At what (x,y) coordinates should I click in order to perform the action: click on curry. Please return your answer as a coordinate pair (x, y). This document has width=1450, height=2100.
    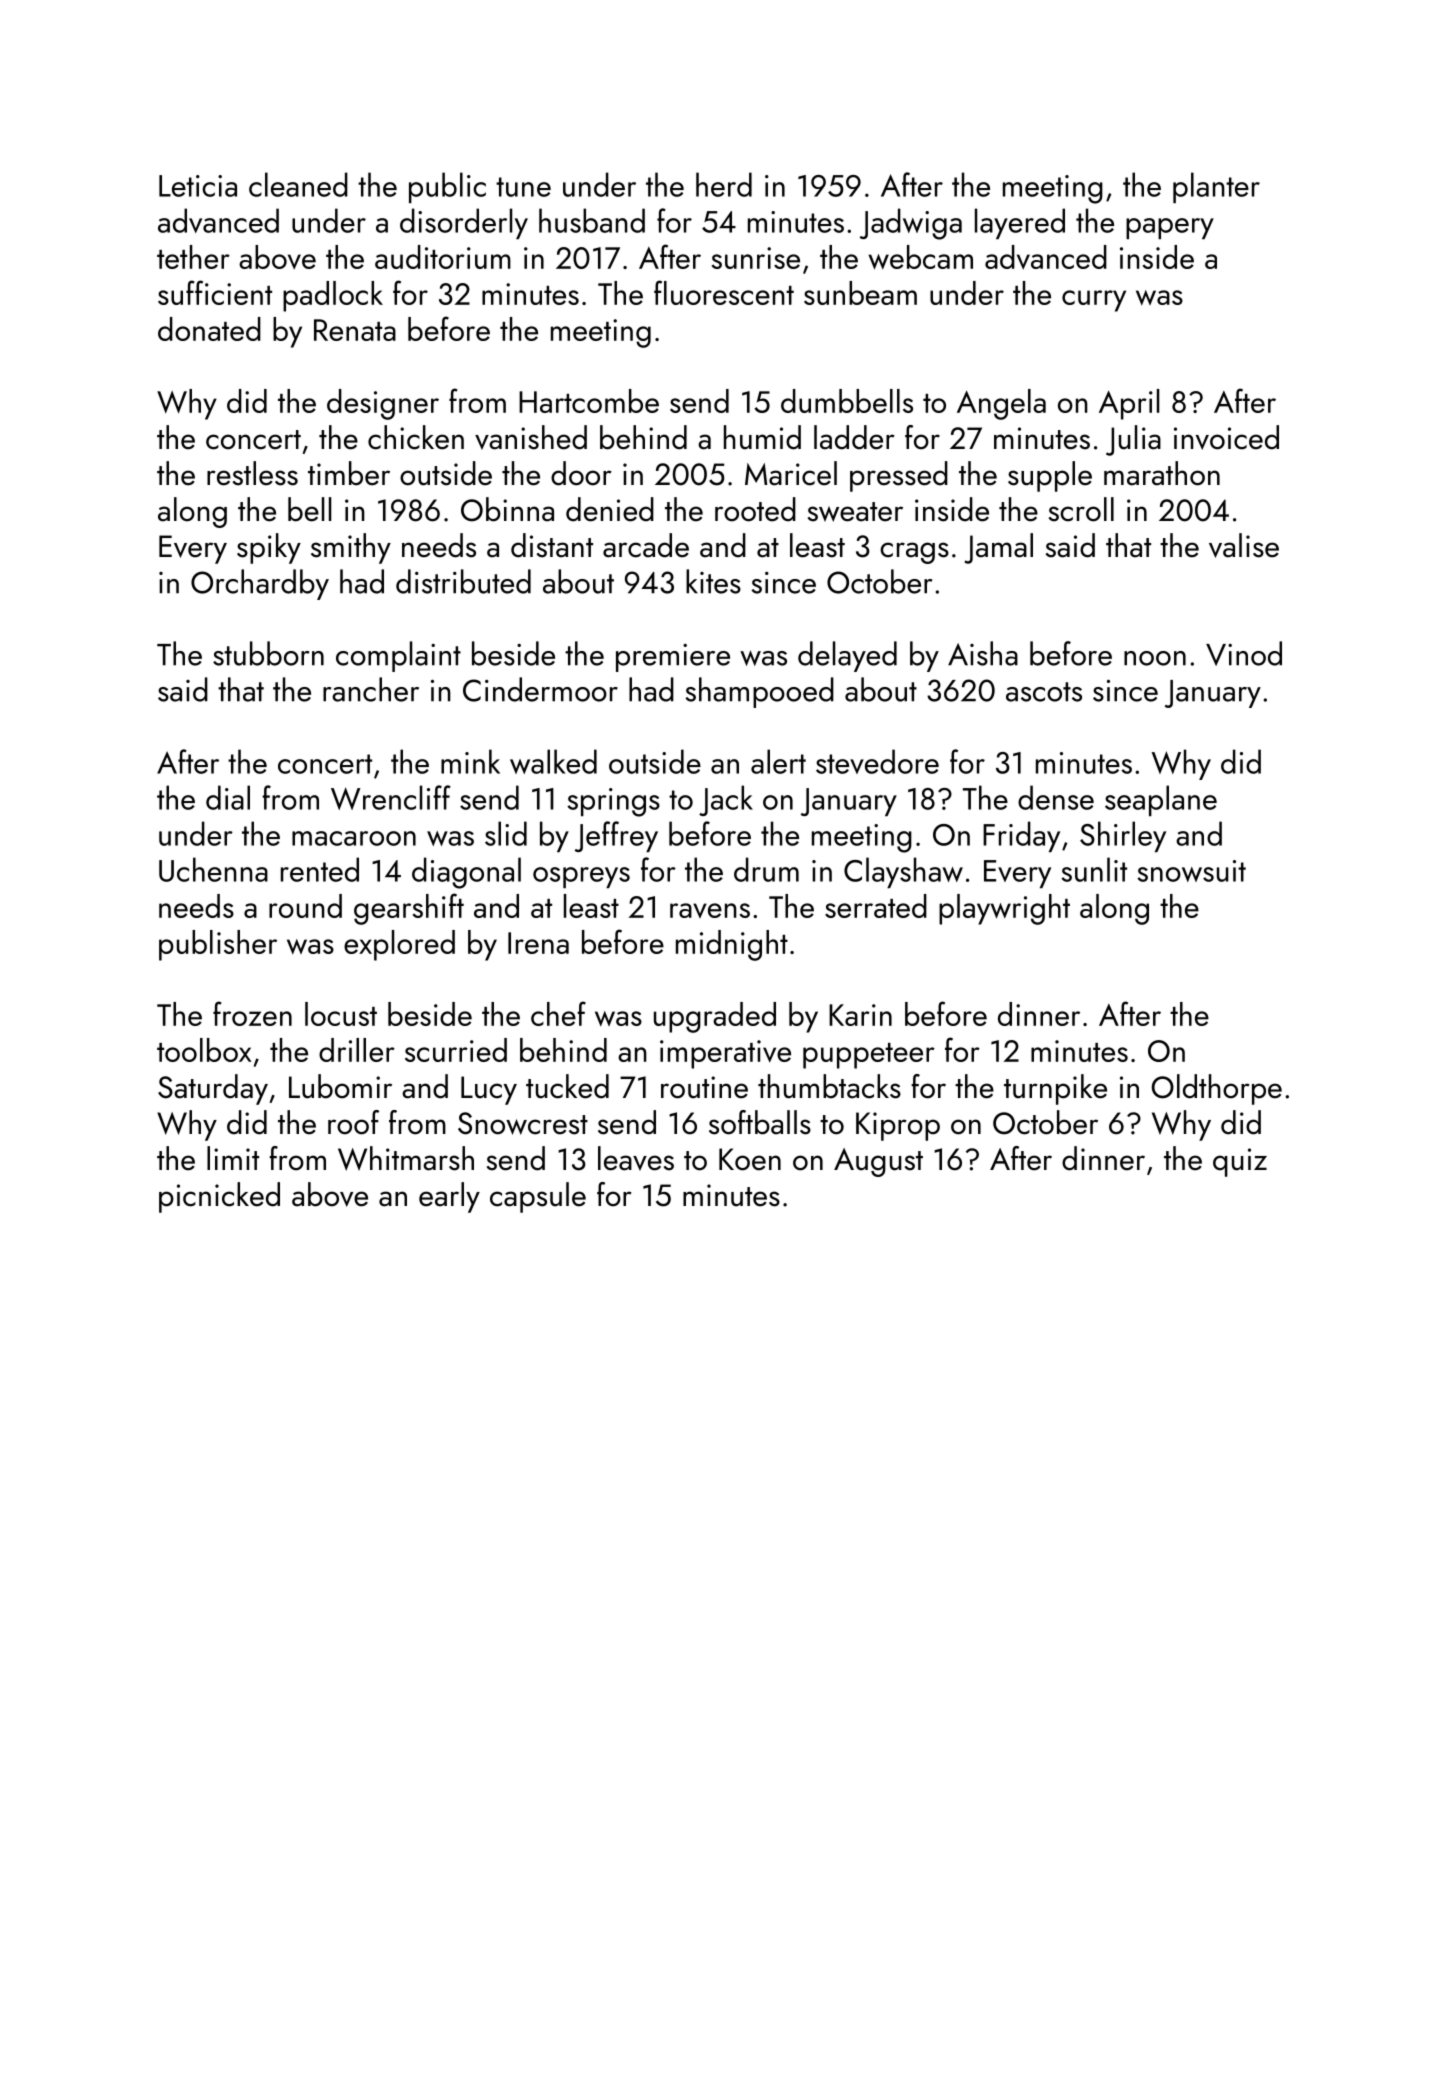
    Looking at the image, I should click on (1094, 301).
